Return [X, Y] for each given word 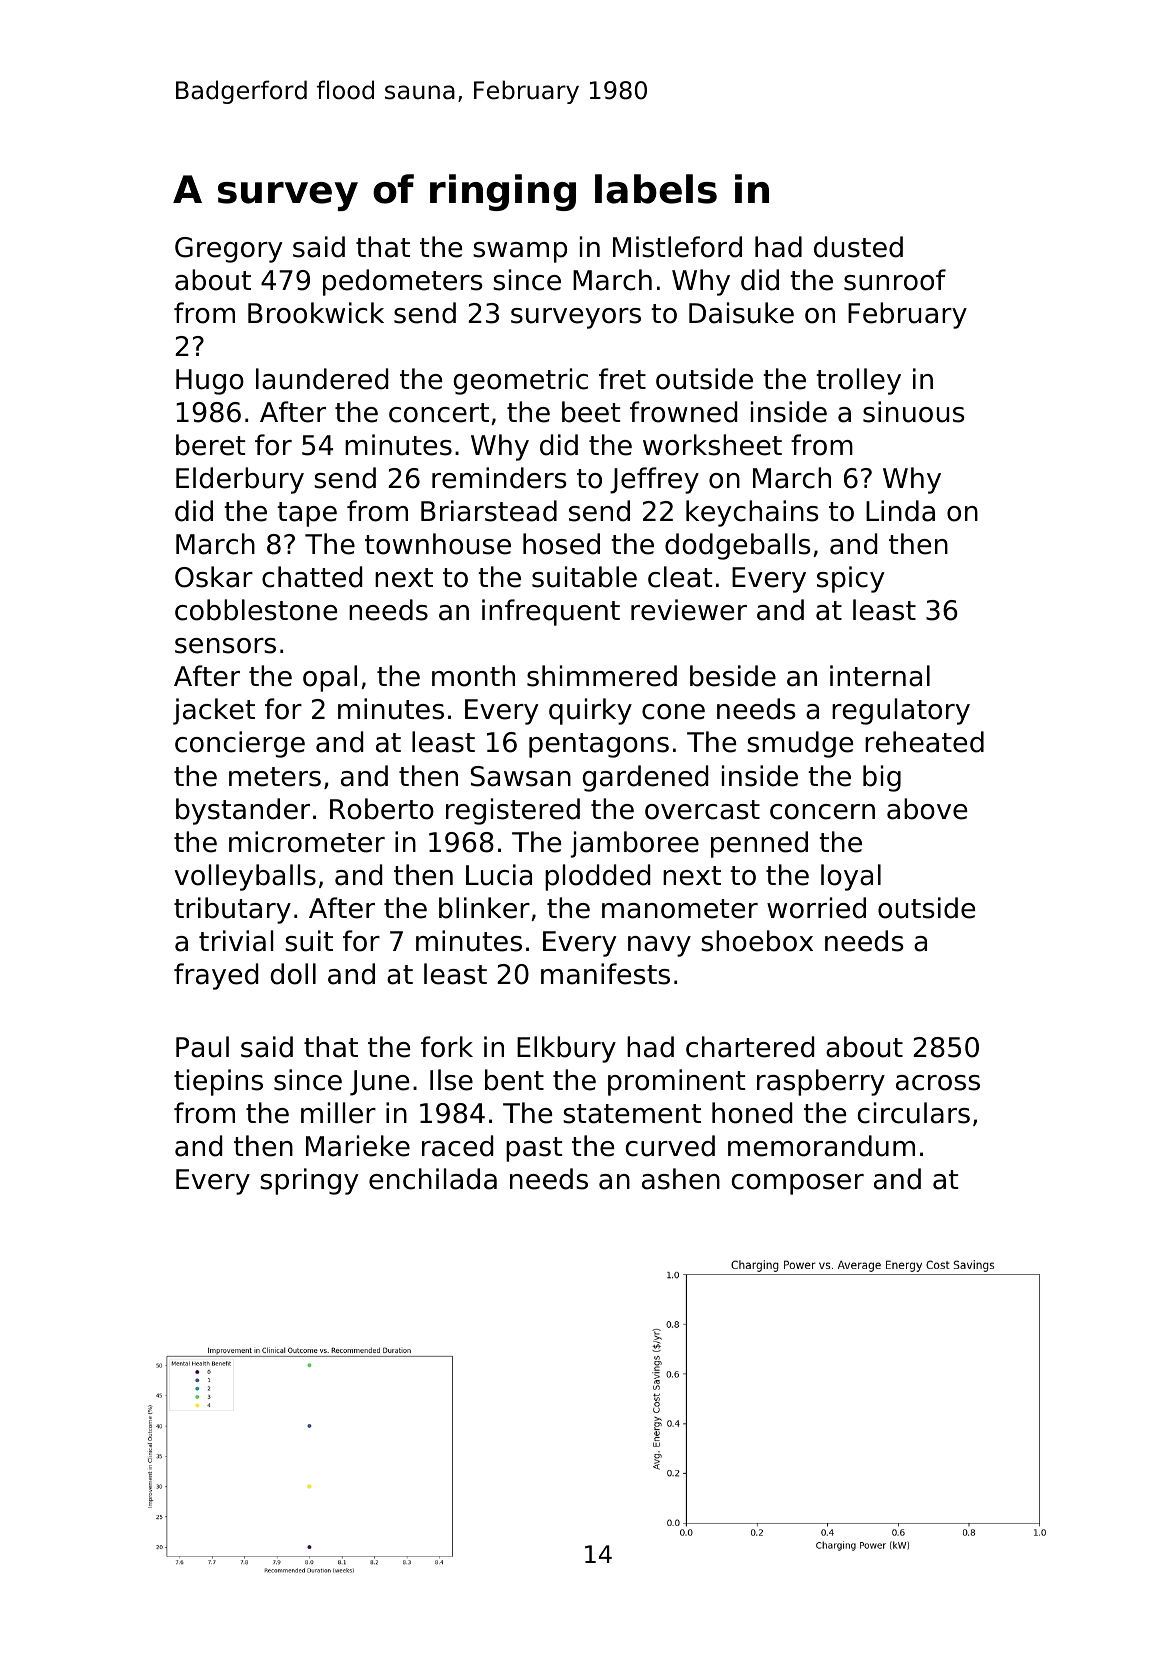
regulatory [901, 711]
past [534, 1149]
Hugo [210, 382]
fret [622, 379]
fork [447, 1047]
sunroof [895, 280]
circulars [914, 1113]
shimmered [602, 676]
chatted [312, 577]
